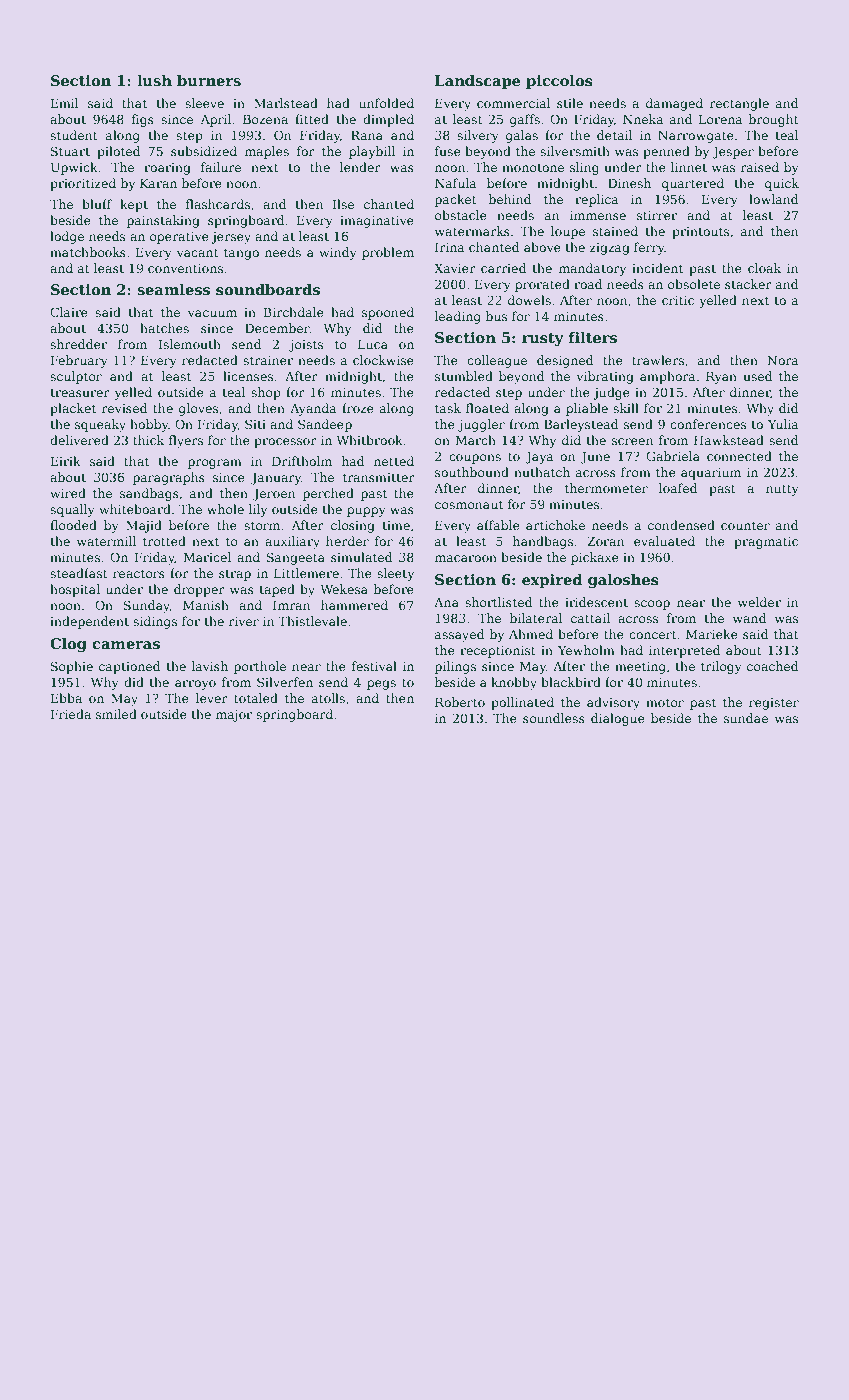 The width and height of the document is (849, 1400). I want to click on juggler, so click(481, 425).
